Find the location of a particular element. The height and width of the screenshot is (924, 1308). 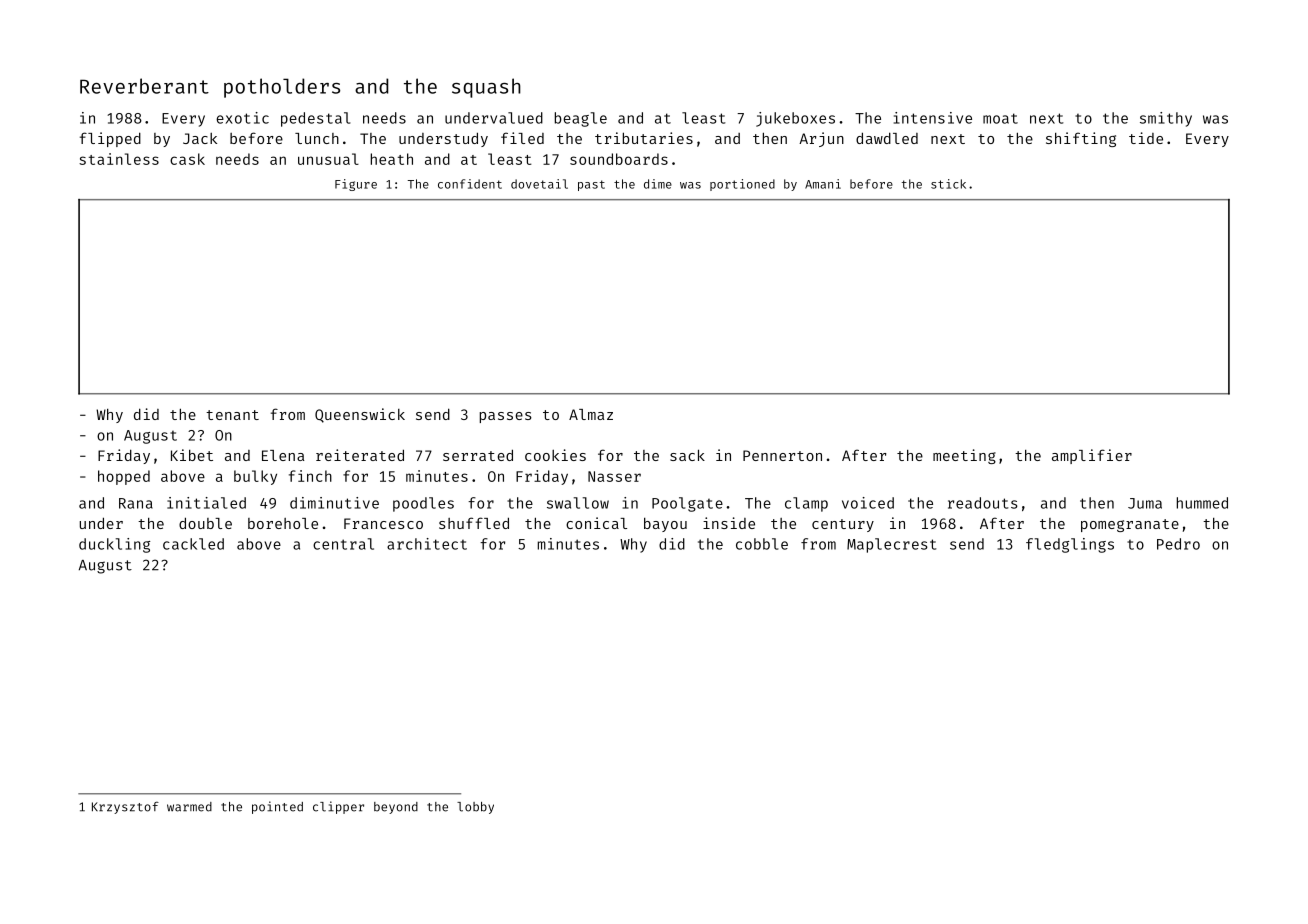

Nasser is located at coordinates (614, 476).
